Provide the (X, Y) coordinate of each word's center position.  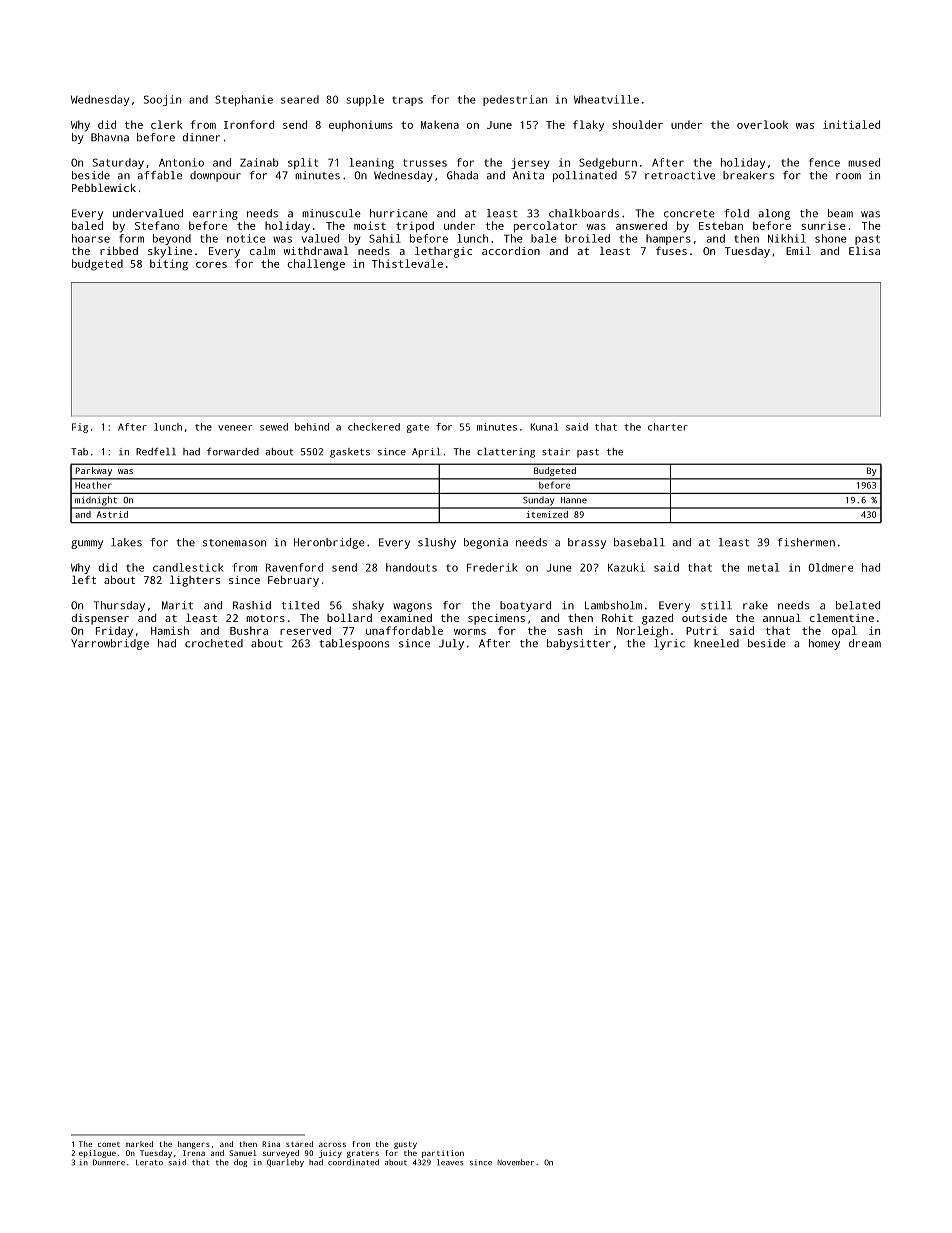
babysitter (579, 644)
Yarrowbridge (110, 644)
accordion (511, 250)
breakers (748, 175)
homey (824, 644)
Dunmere (109, 1162)
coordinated (353, 1162)
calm (262, 250)
